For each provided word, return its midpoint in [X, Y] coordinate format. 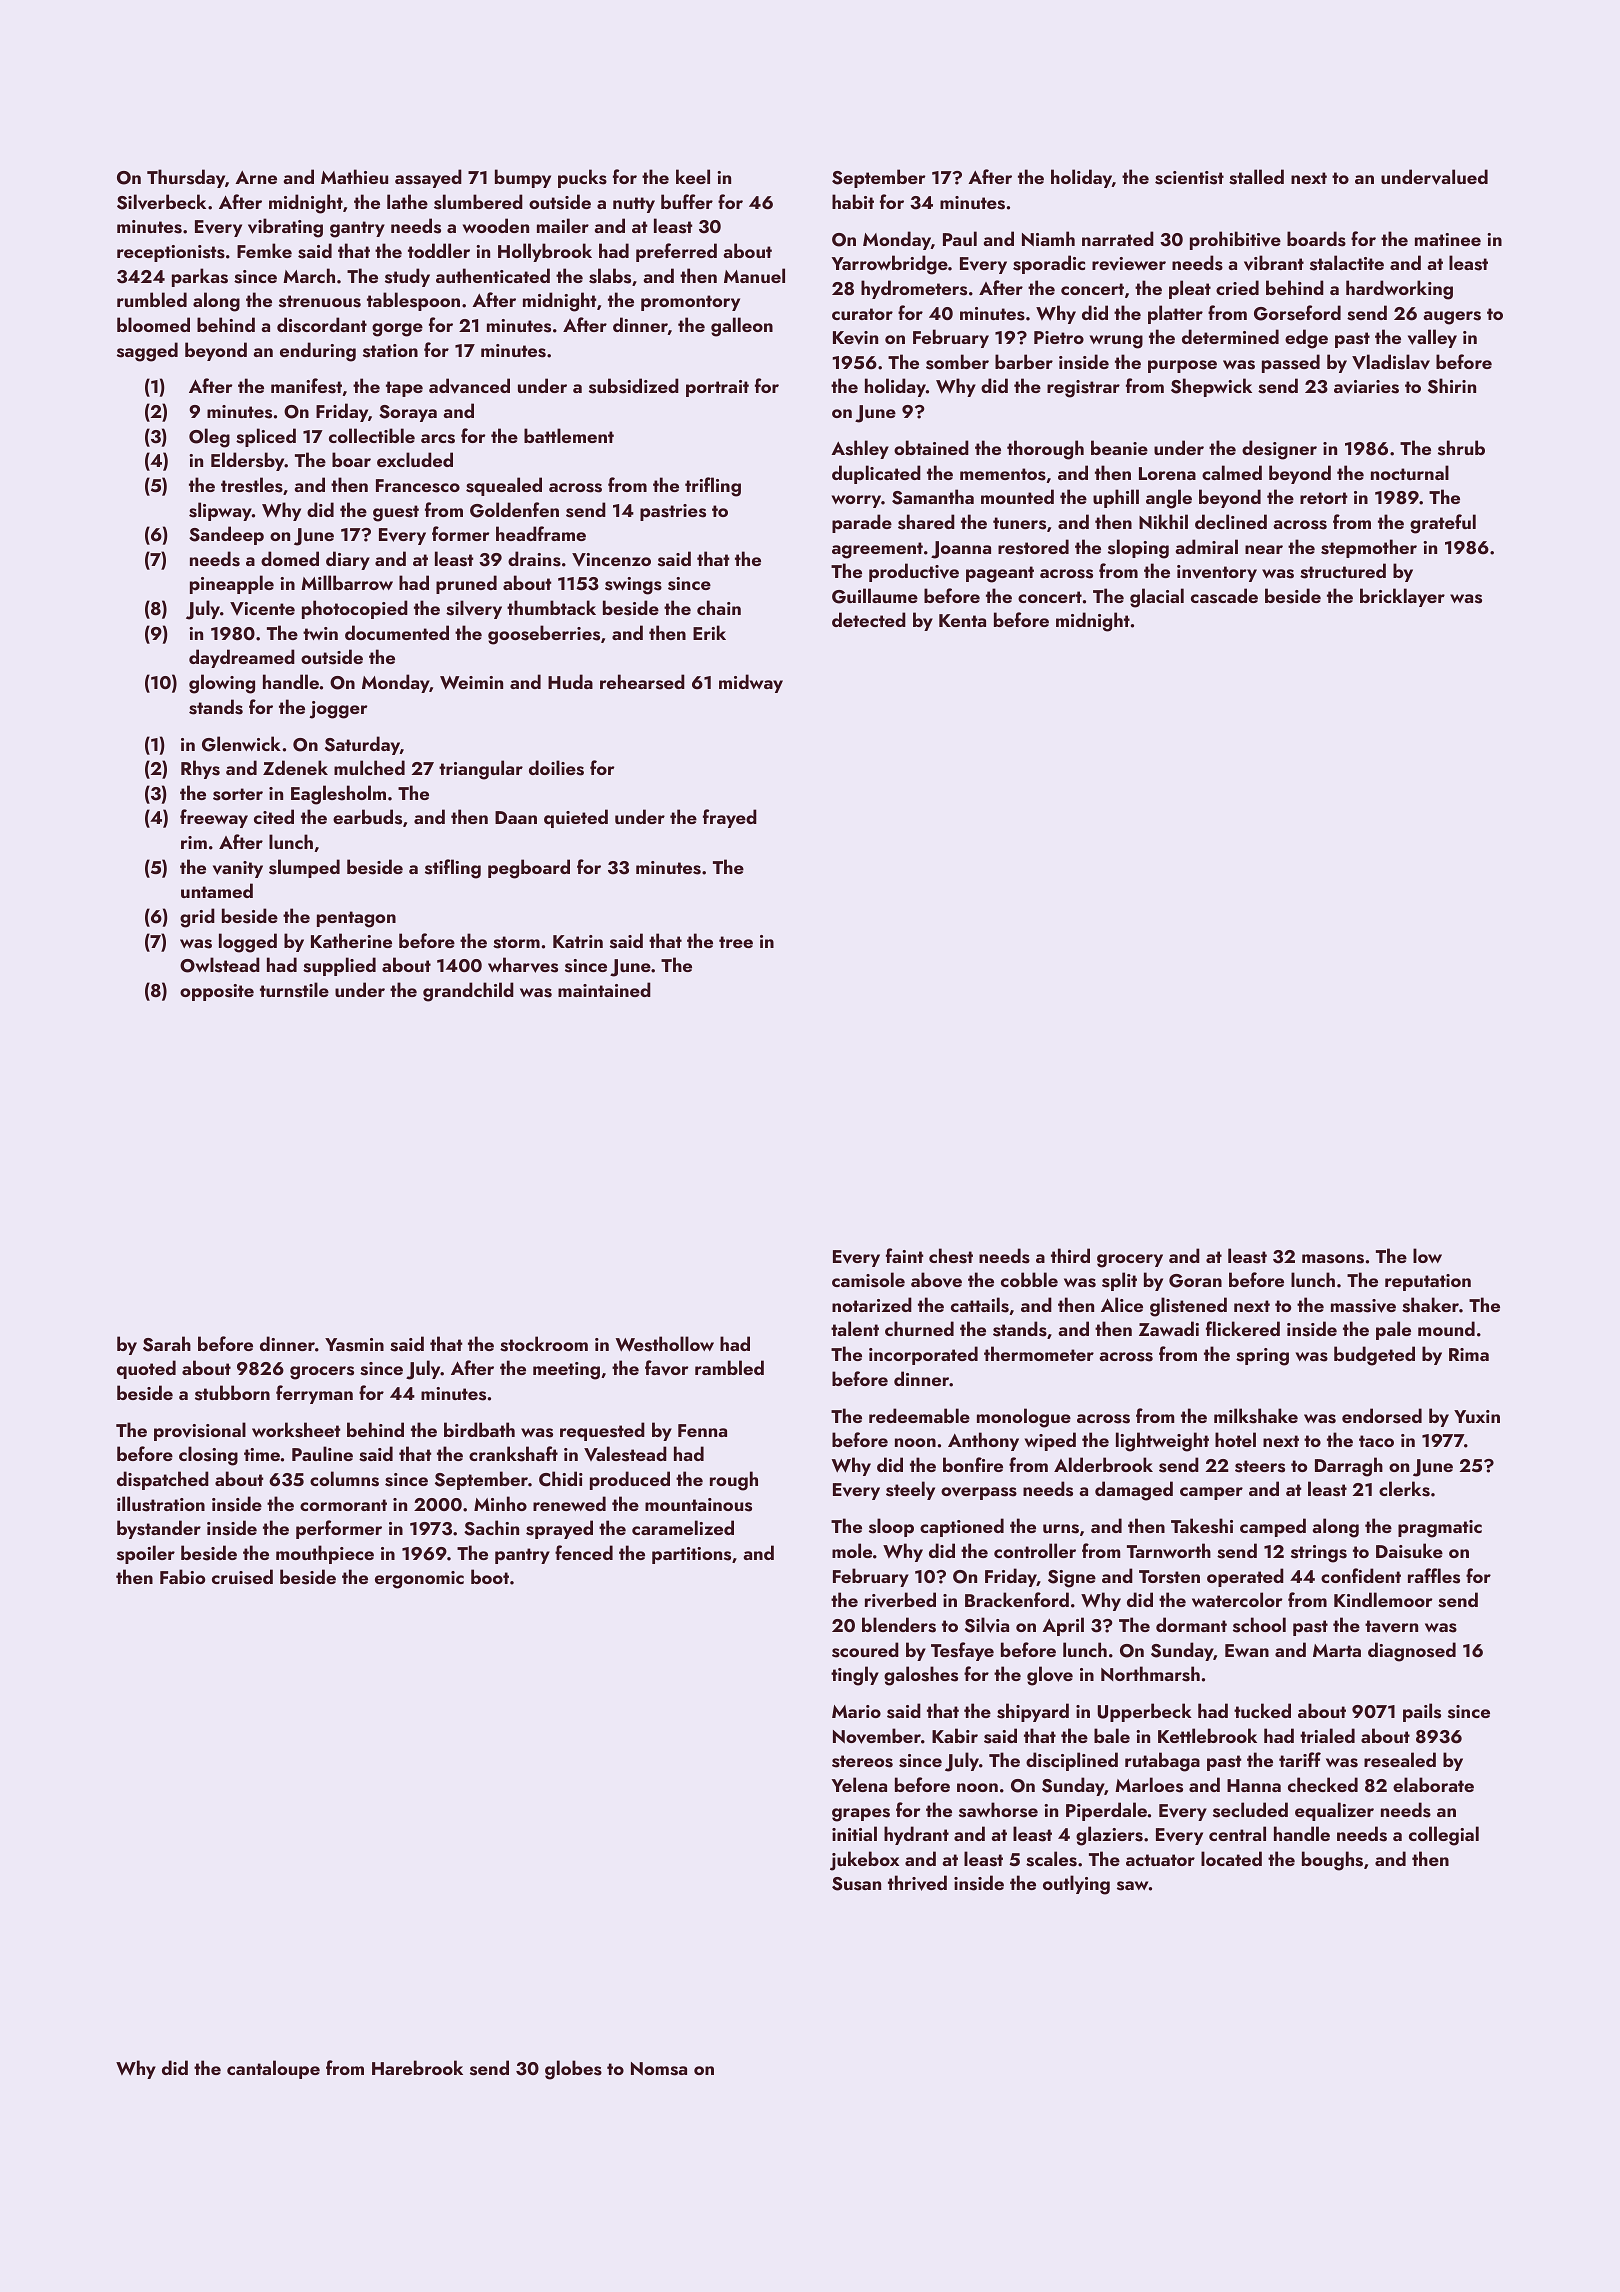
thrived [917, 1883]
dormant [1191, 1624]
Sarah [167, 1344]
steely [910, 1490]
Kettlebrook [1207, 1735]
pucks [582, 178]
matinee [1448, 239]
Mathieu [354, 176]
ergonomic [419, 1580]
